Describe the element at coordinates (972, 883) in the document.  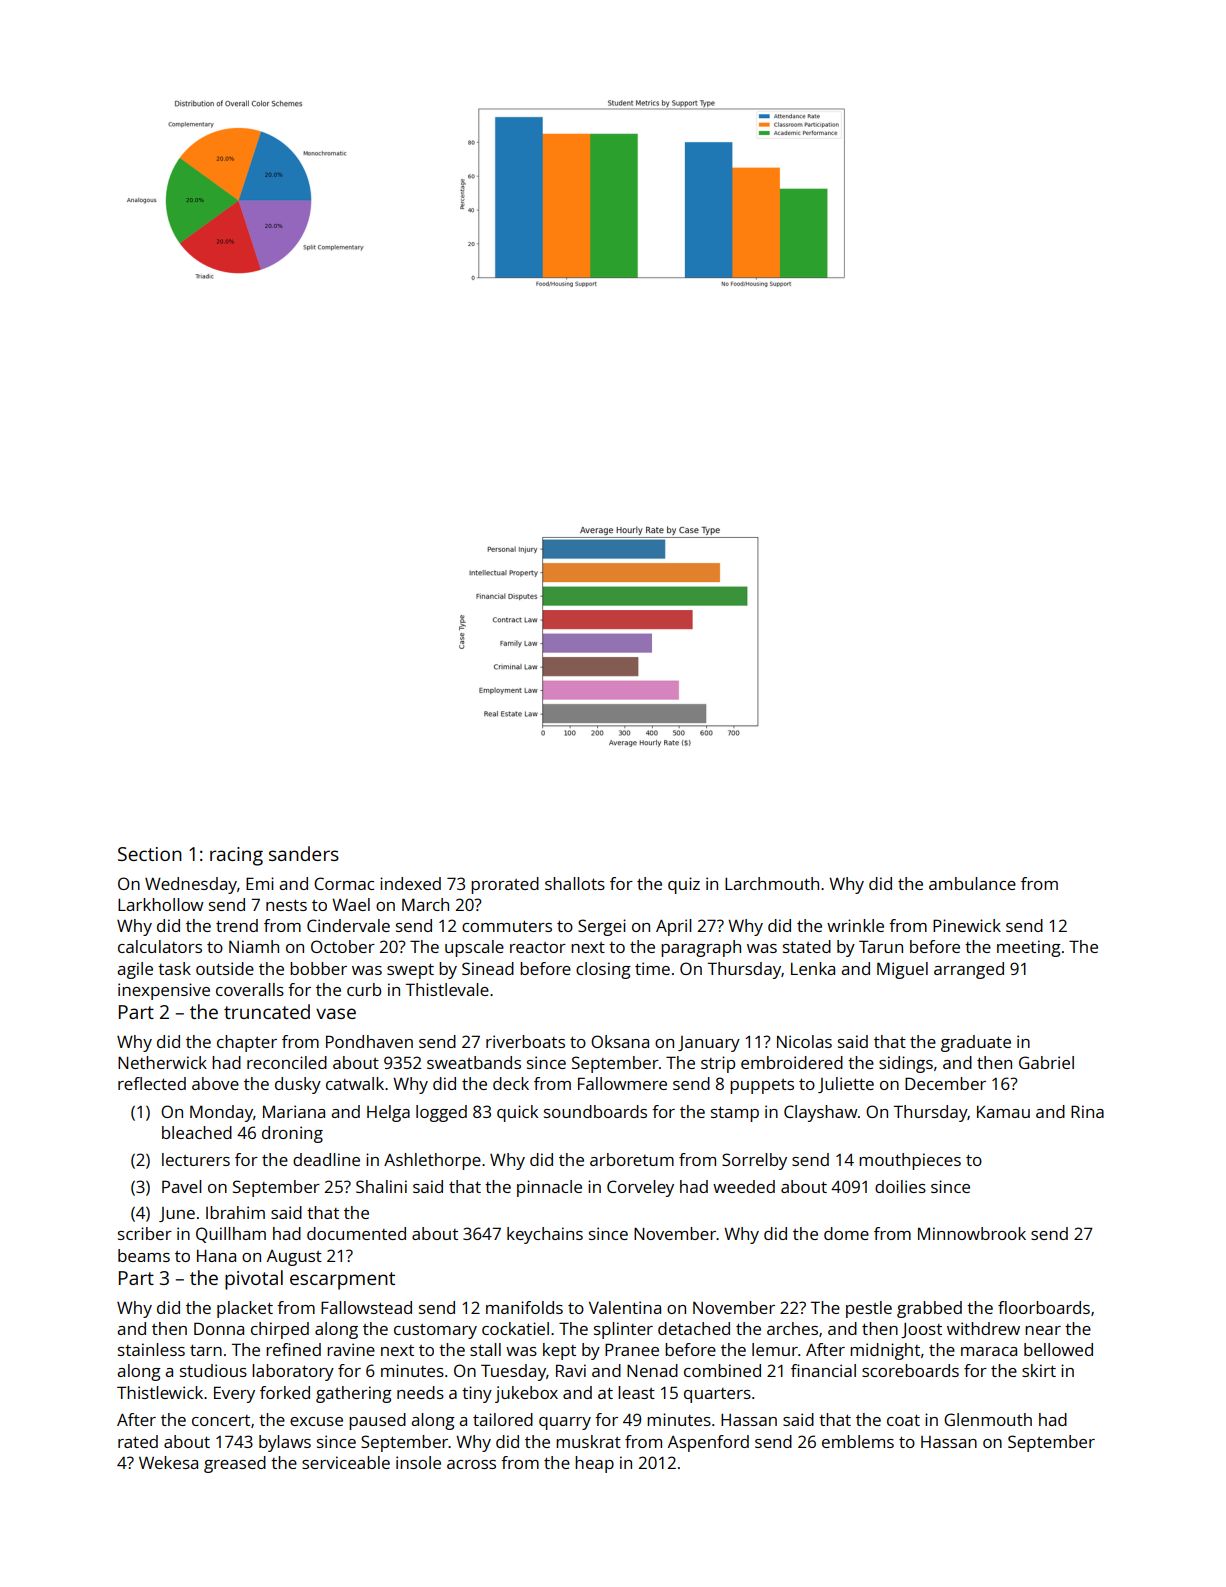
I see `ambulance` at that location.
